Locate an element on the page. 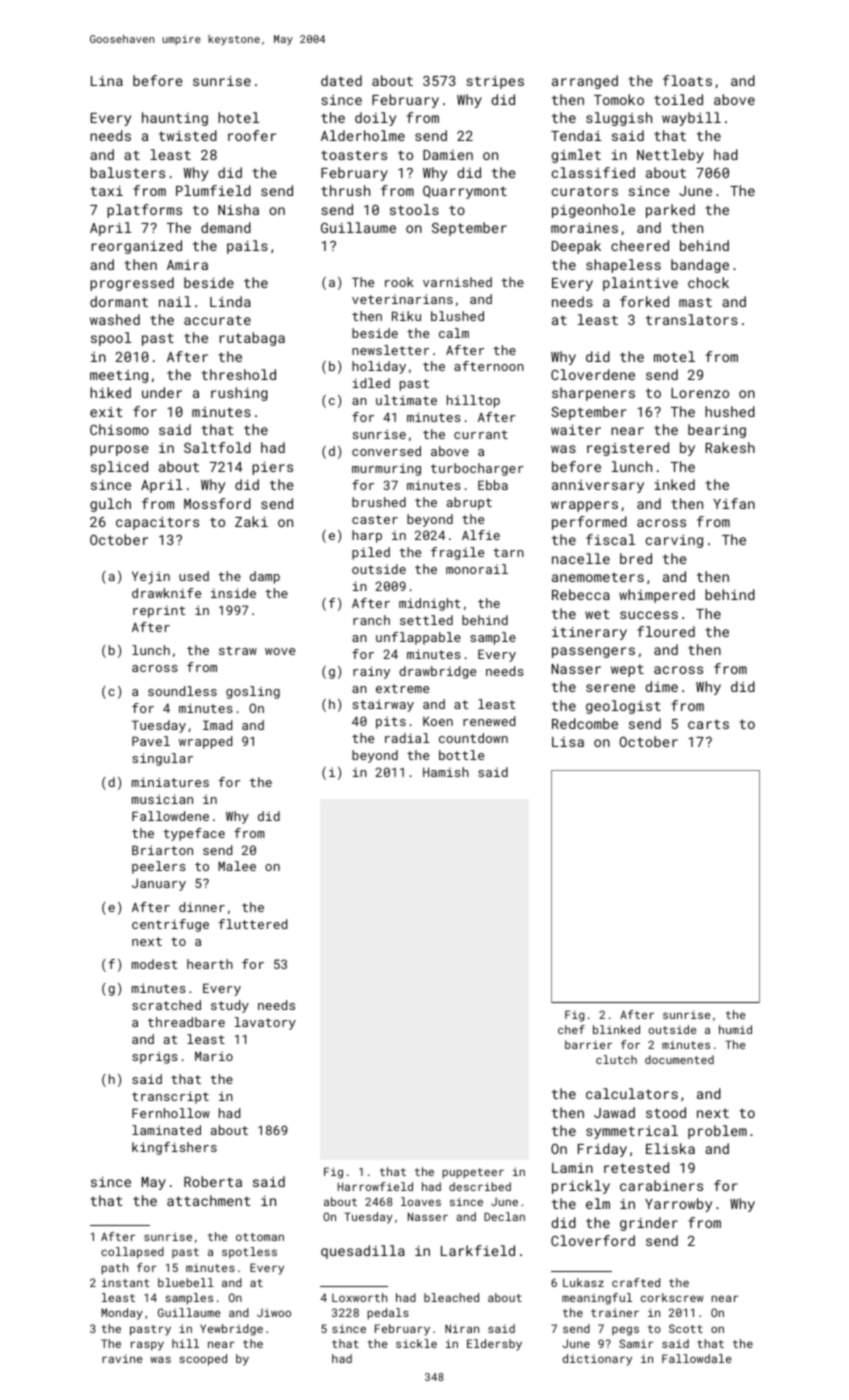 The width and height of the document is (849, 1400). fragile is located at coordinates (457, 553).
